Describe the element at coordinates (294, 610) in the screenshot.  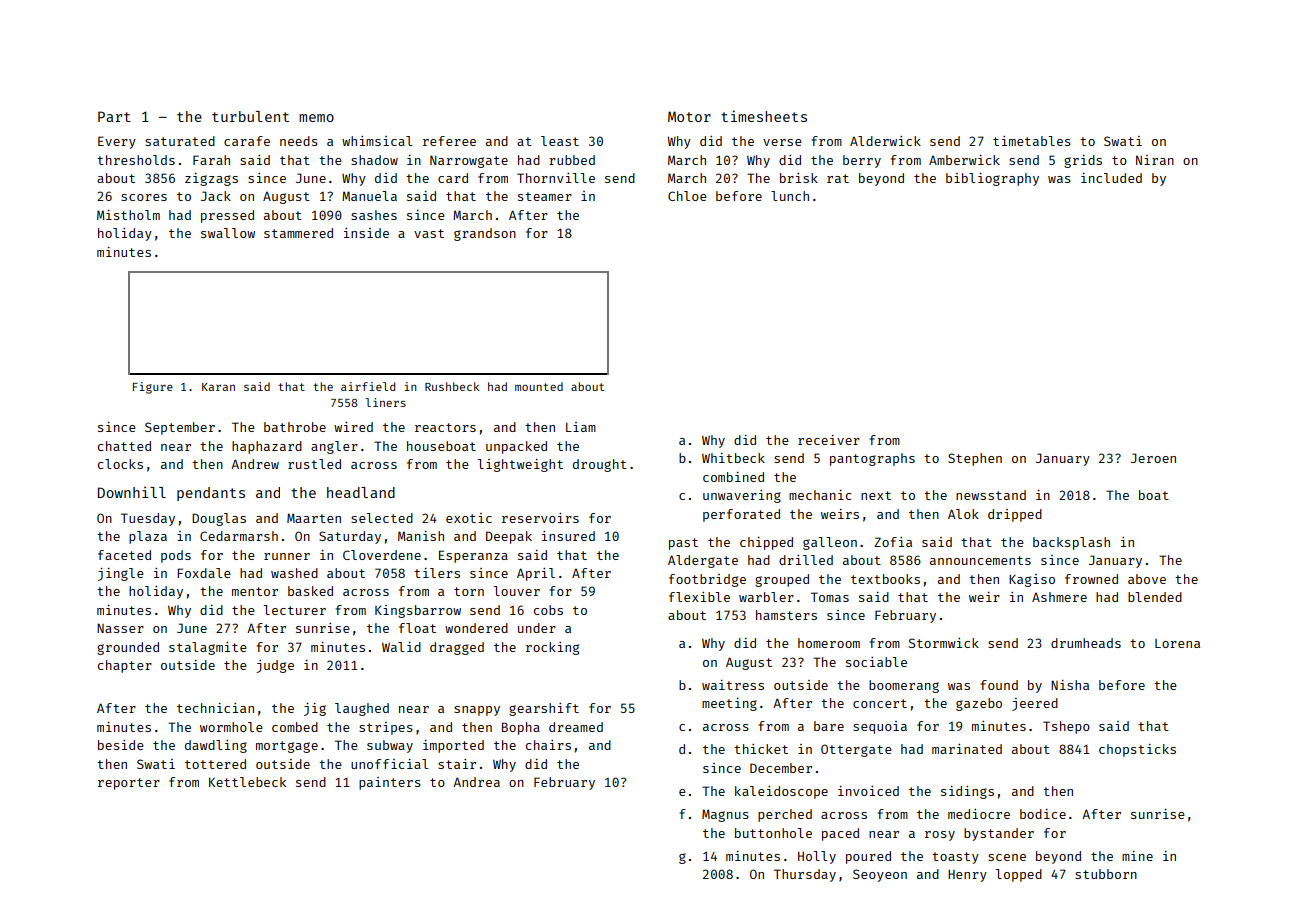
I see `lecturer` at that location.
